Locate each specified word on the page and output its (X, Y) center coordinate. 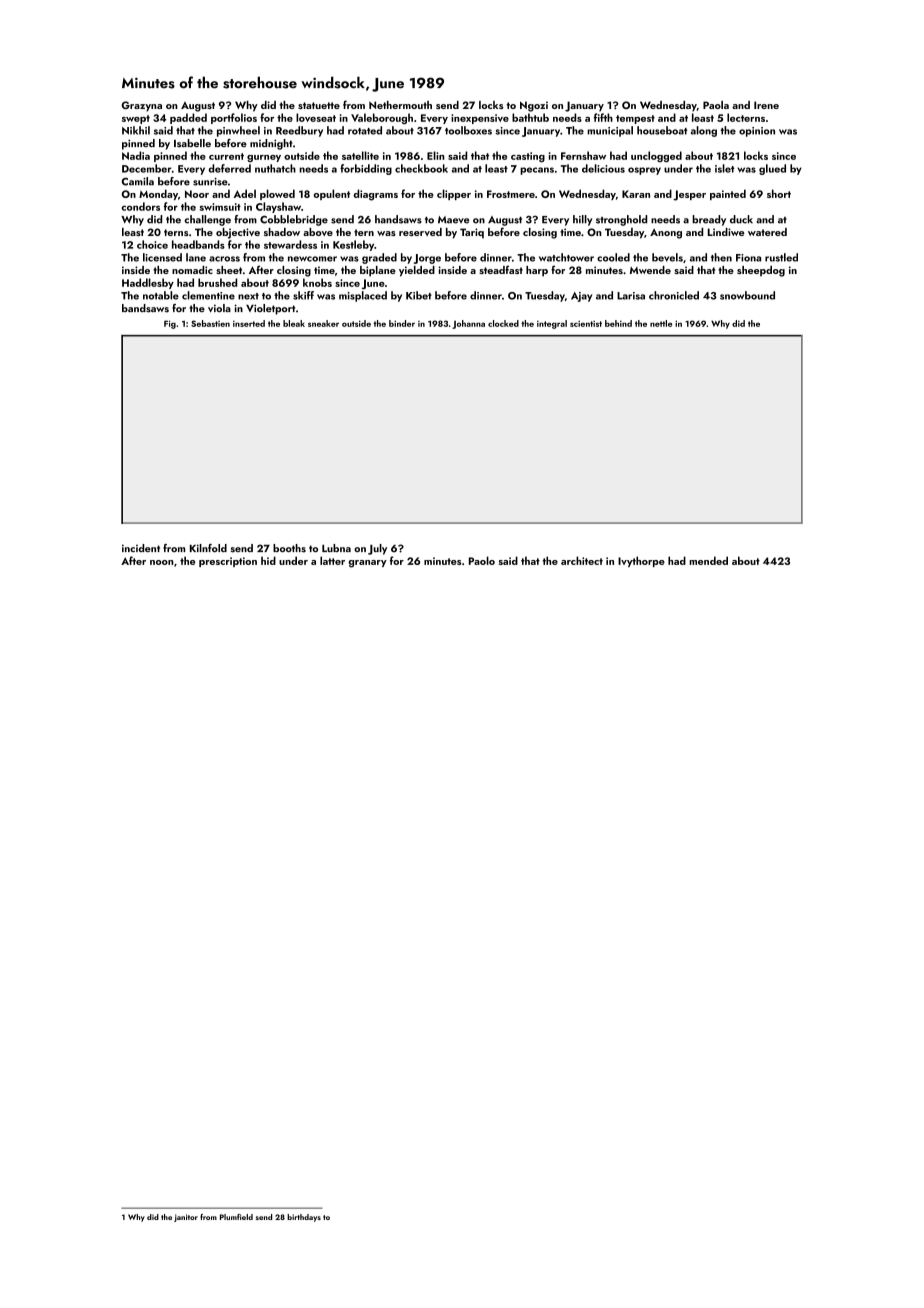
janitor (186, 1218)
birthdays (304, 1218)
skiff (303, 295)
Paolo (482, 560)
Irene (766, 105)
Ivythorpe (641, 561)
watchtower (566, 257)
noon (162, 562)
